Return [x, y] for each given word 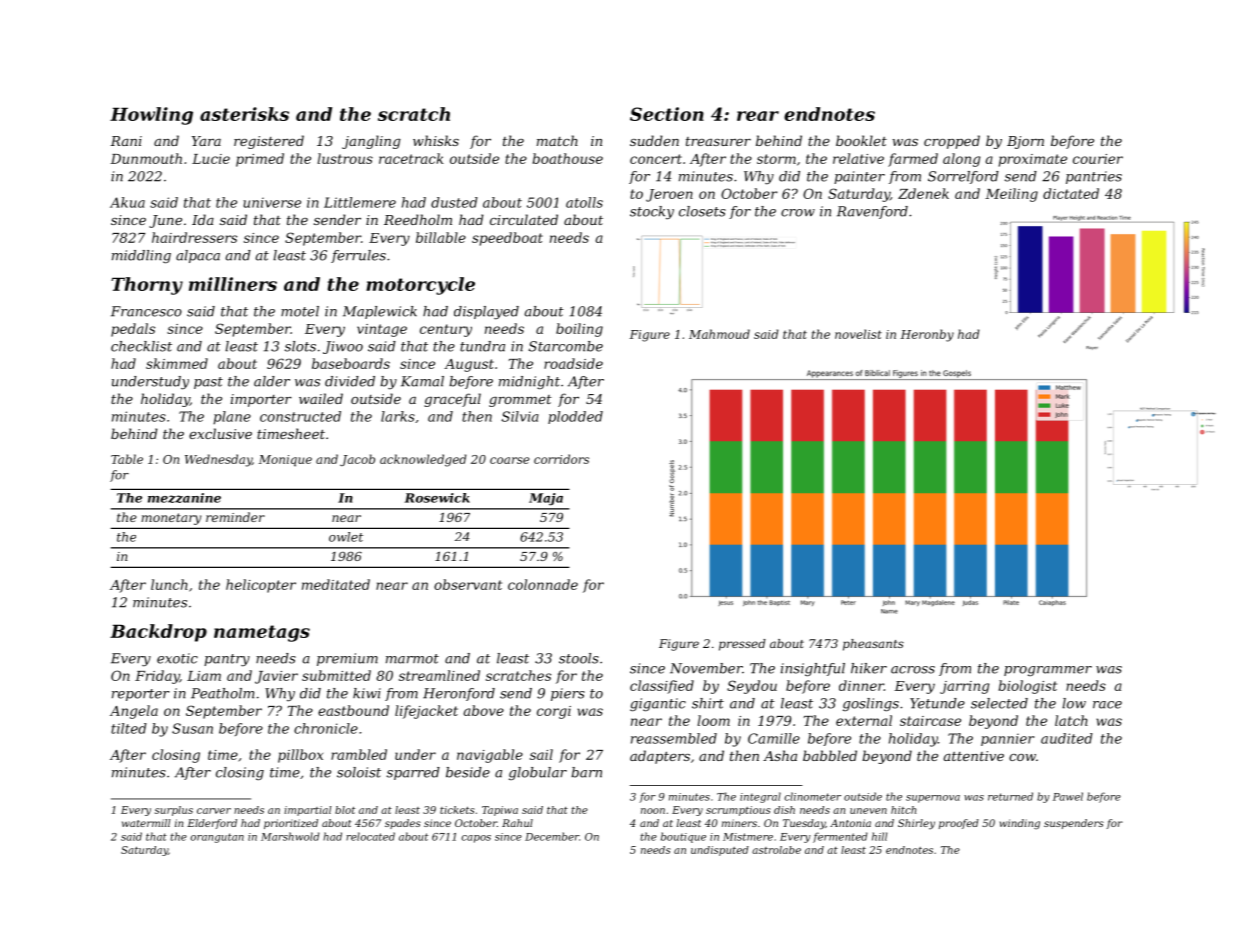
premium [347, 659]
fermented [840, 837]
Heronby [927, 335]
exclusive [220, 433]
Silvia [520, 416]
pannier [1007, 740]
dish [784, 810]
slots [300, 346]
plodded [575, 417]
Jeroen [669, 195]
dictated [1071, 193]
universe [272, 203]
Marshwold [290, 836]
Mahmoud [719, 334]
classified [662, 687]
